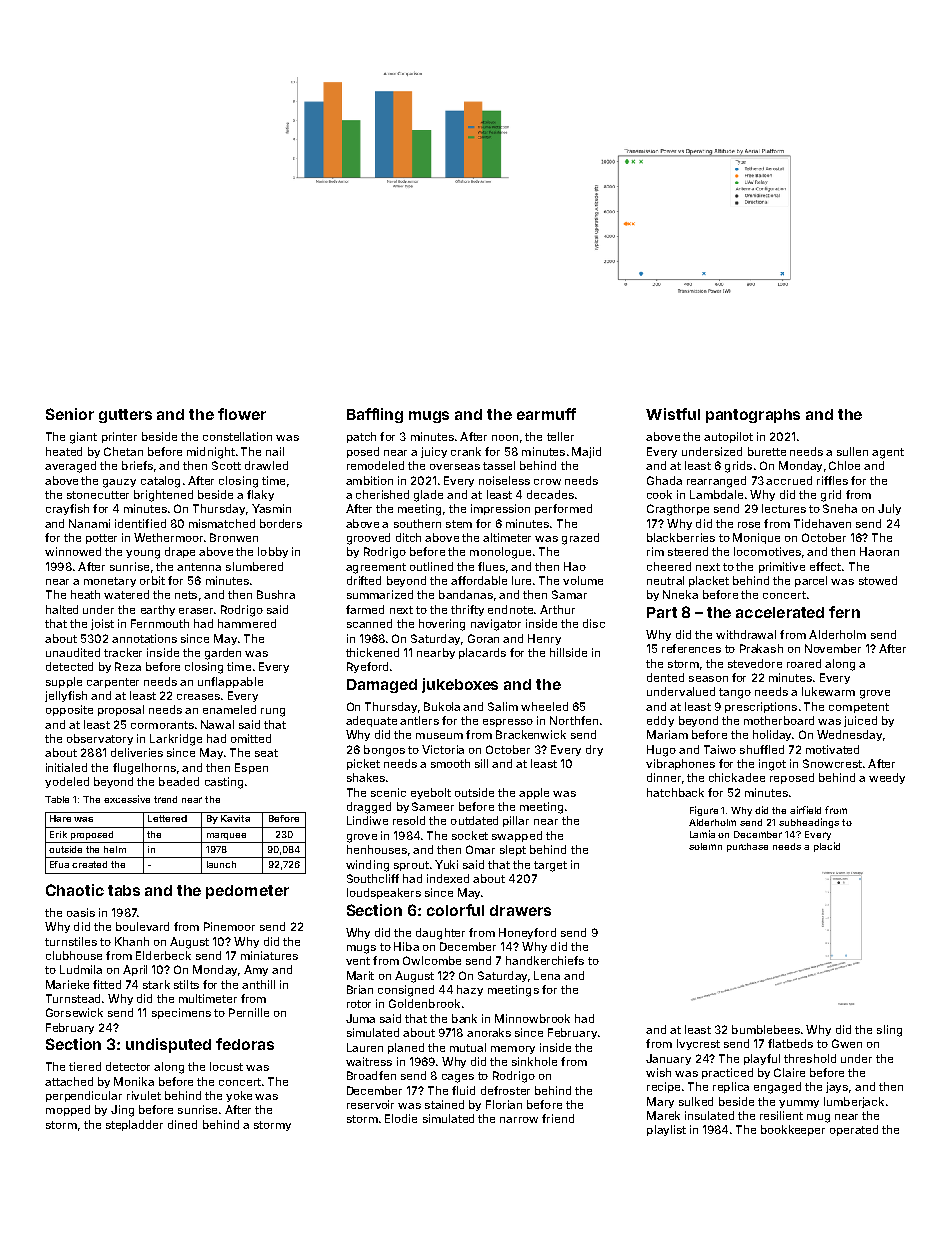 The image size is (952, 1233). Describe the element at coordinates (735, 693) in the screenshot. I see `tango` at that location.
